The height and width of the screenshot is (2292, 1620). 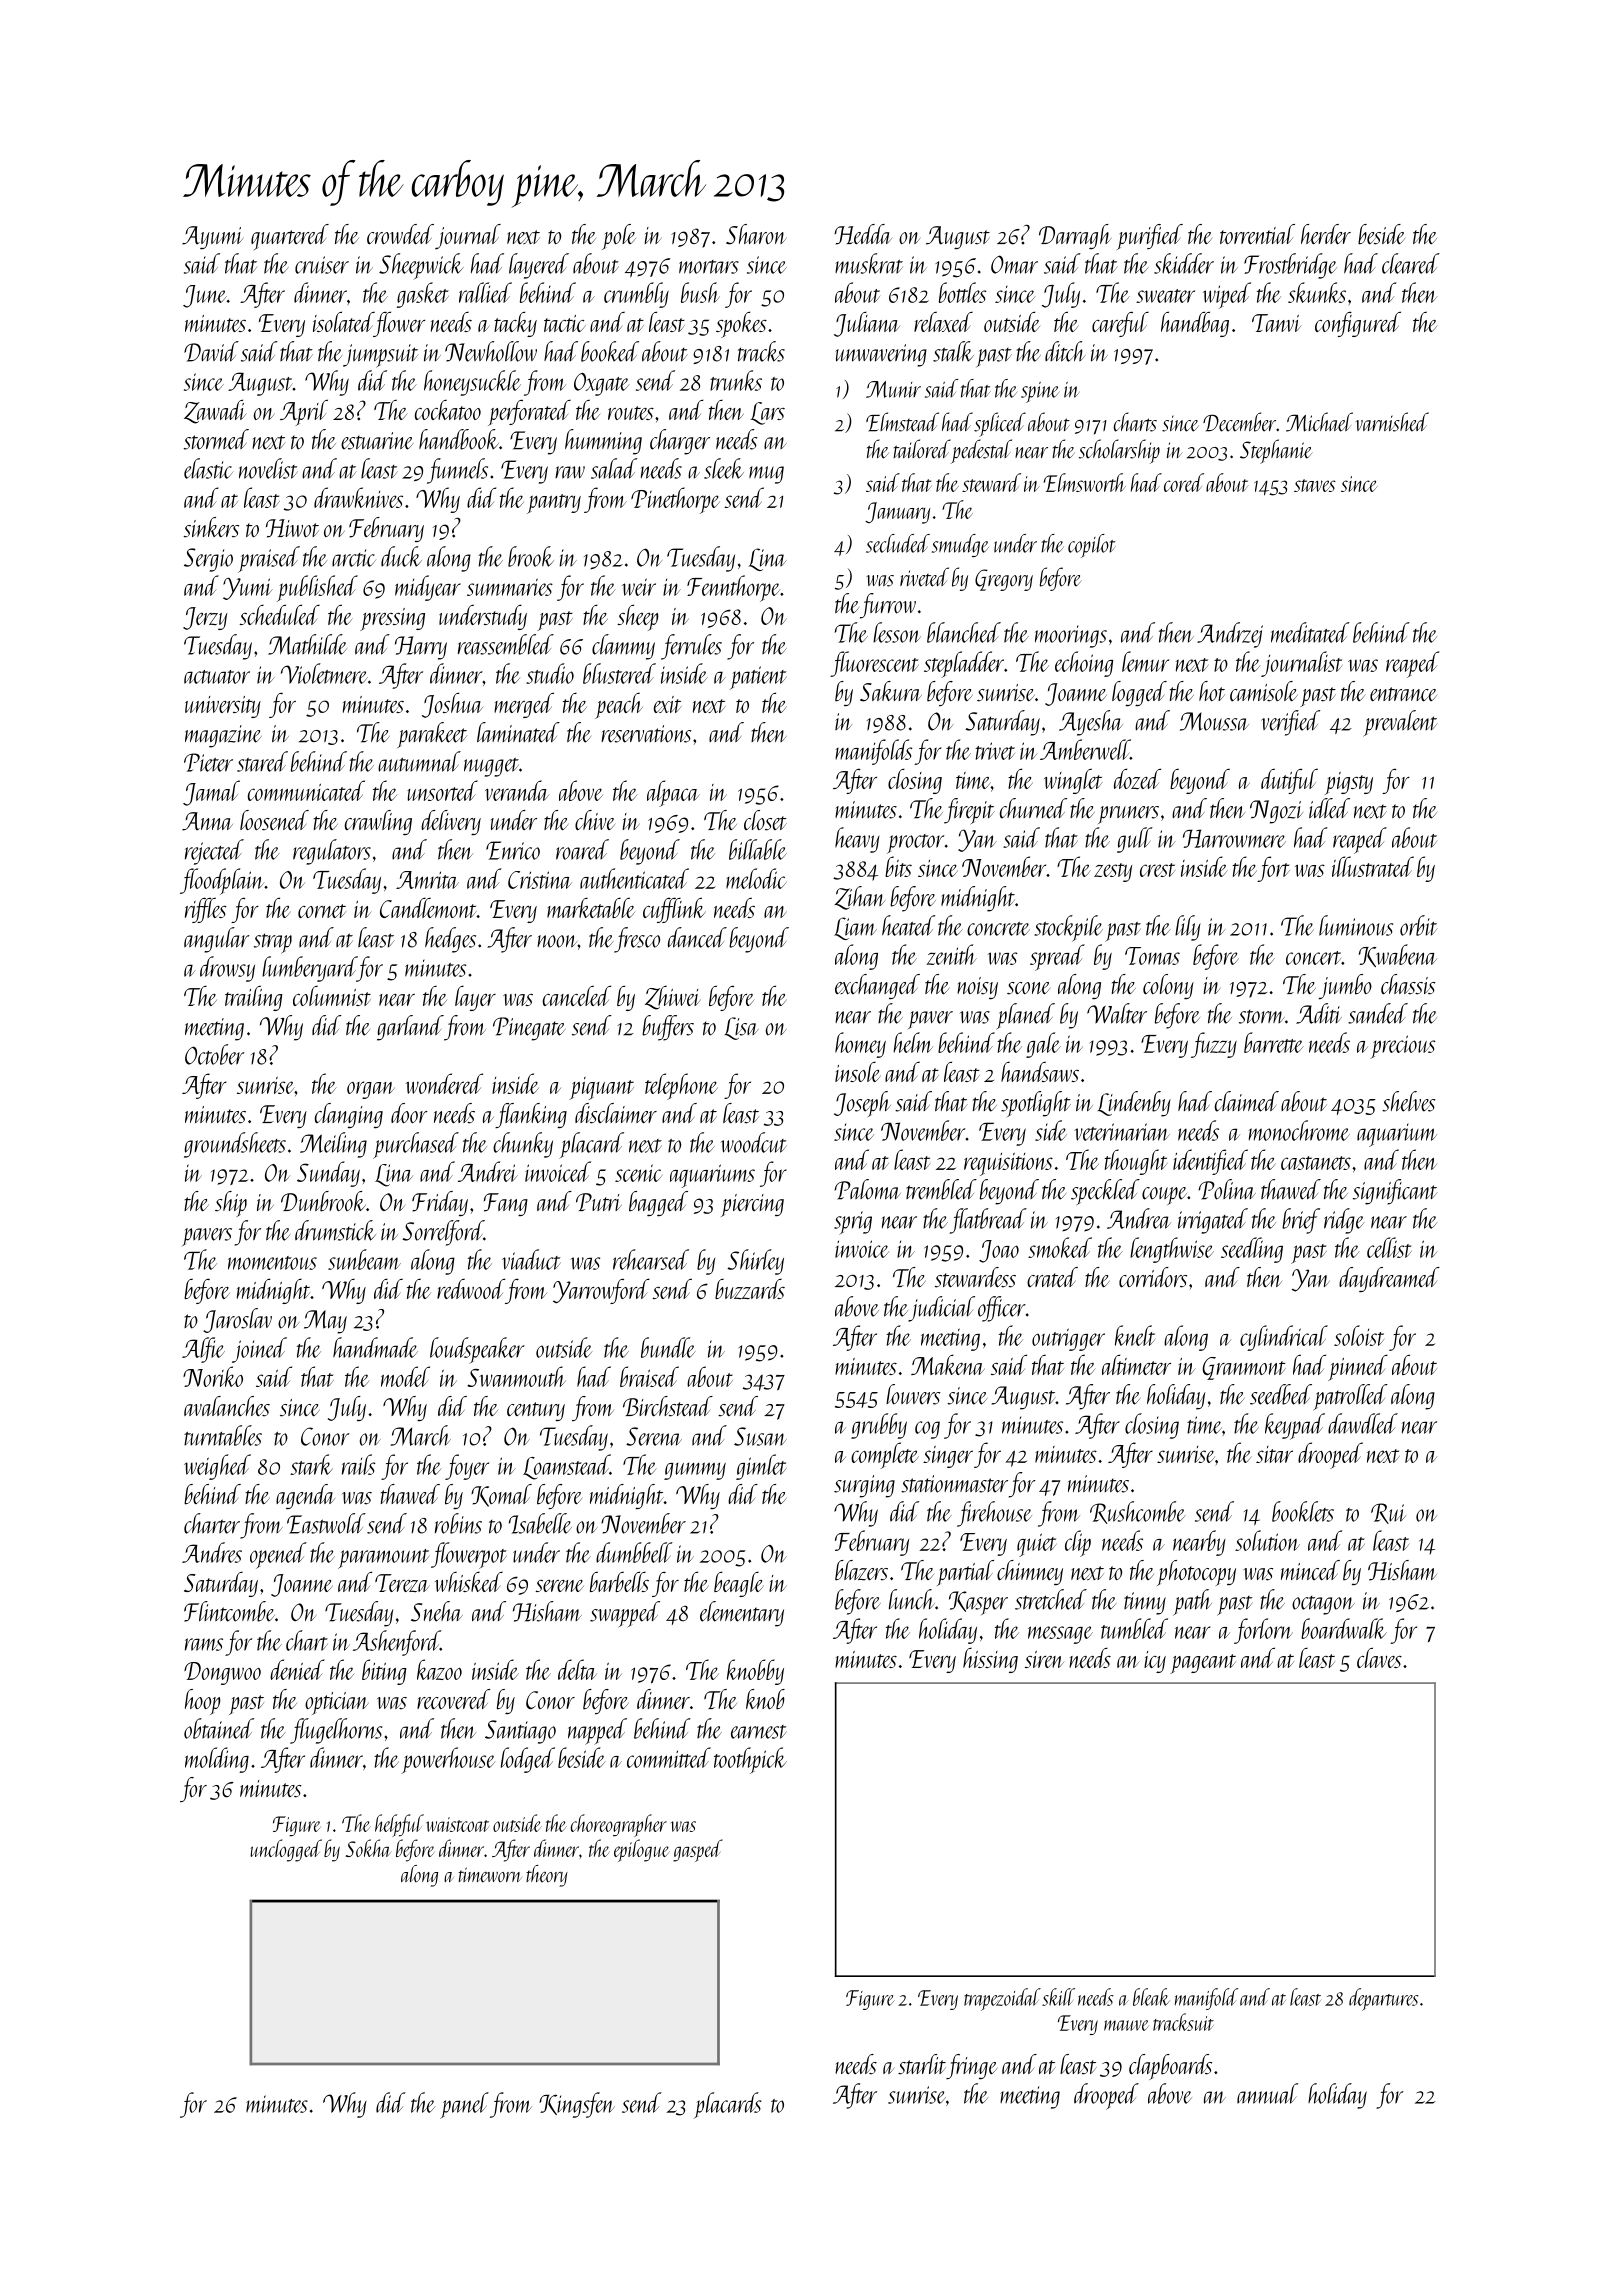 I want to click on varnished, so click(x=1392, y=422).
